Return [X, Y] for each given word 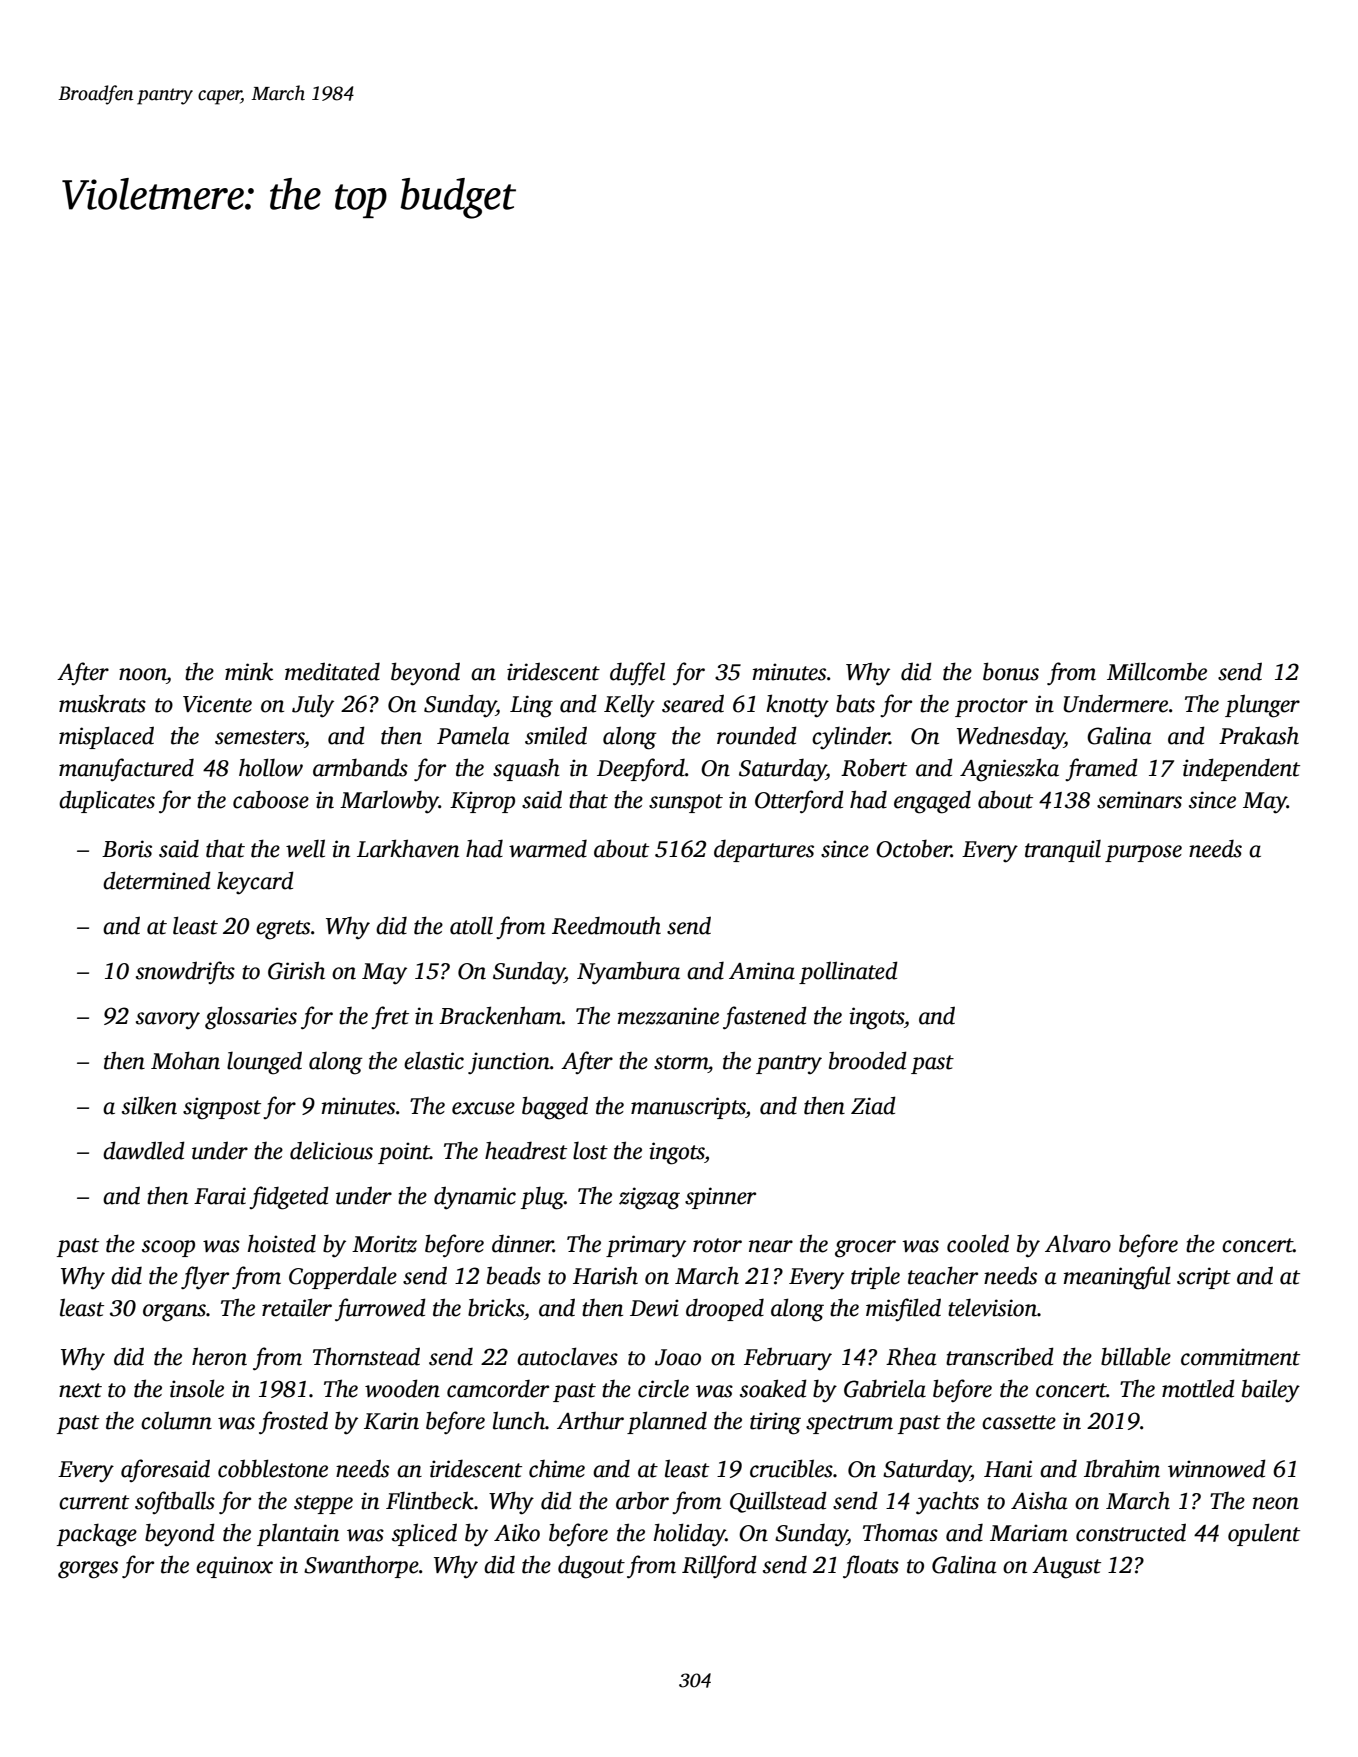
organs [174, 1313]
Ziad [873, 1105]
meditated [332, 671]
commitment [1240, 1357]
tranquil [1063, 851]
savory [168, 1021]
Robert [874, 767]
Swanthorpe [361, 1566]
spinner [720, 1198]
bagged [555, 1108]
